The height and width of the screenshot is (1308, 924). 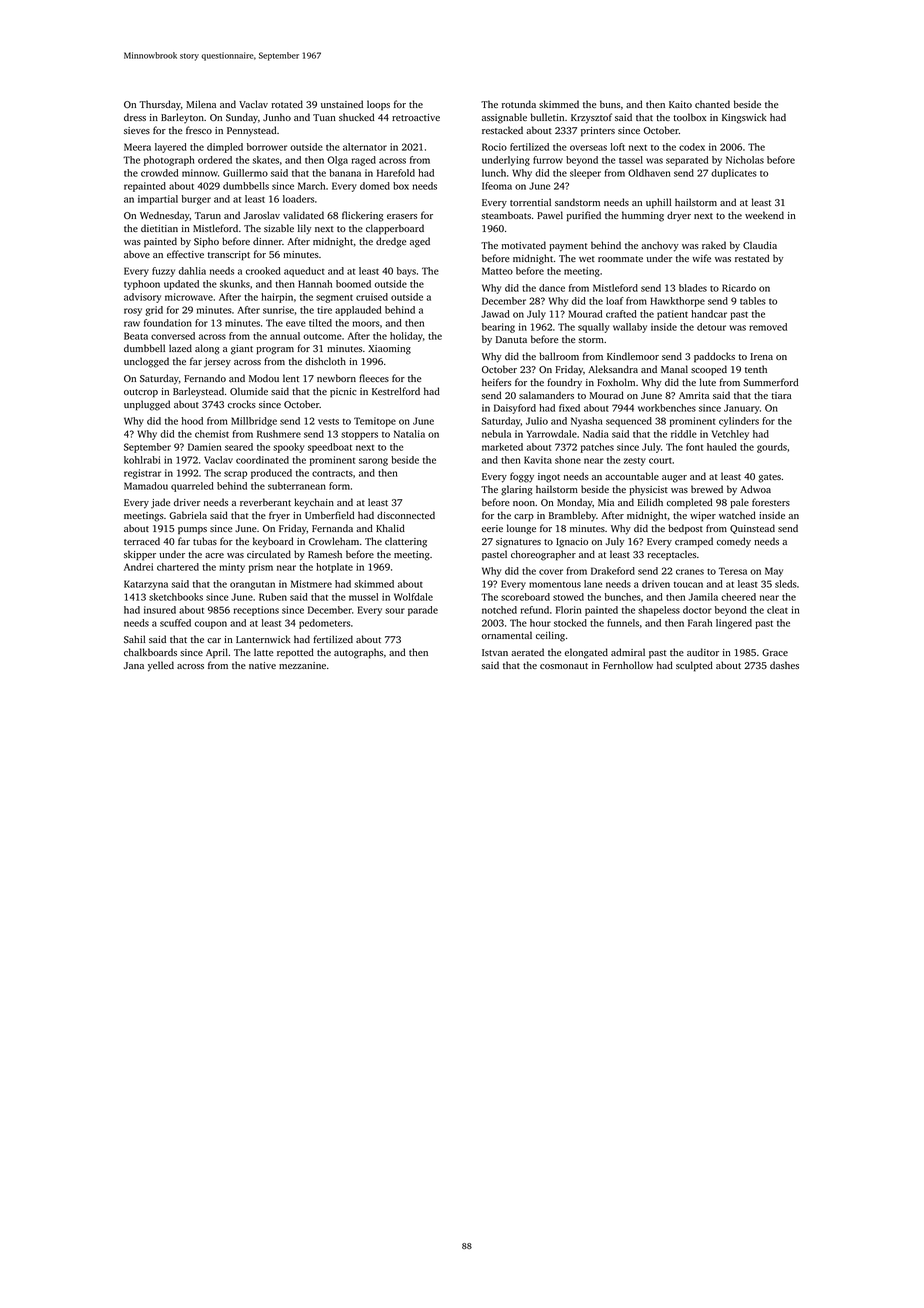 What do you see at coordinates (712, 104) in the screenshot?
I see `chanted` at bounding box center [712, 104].
